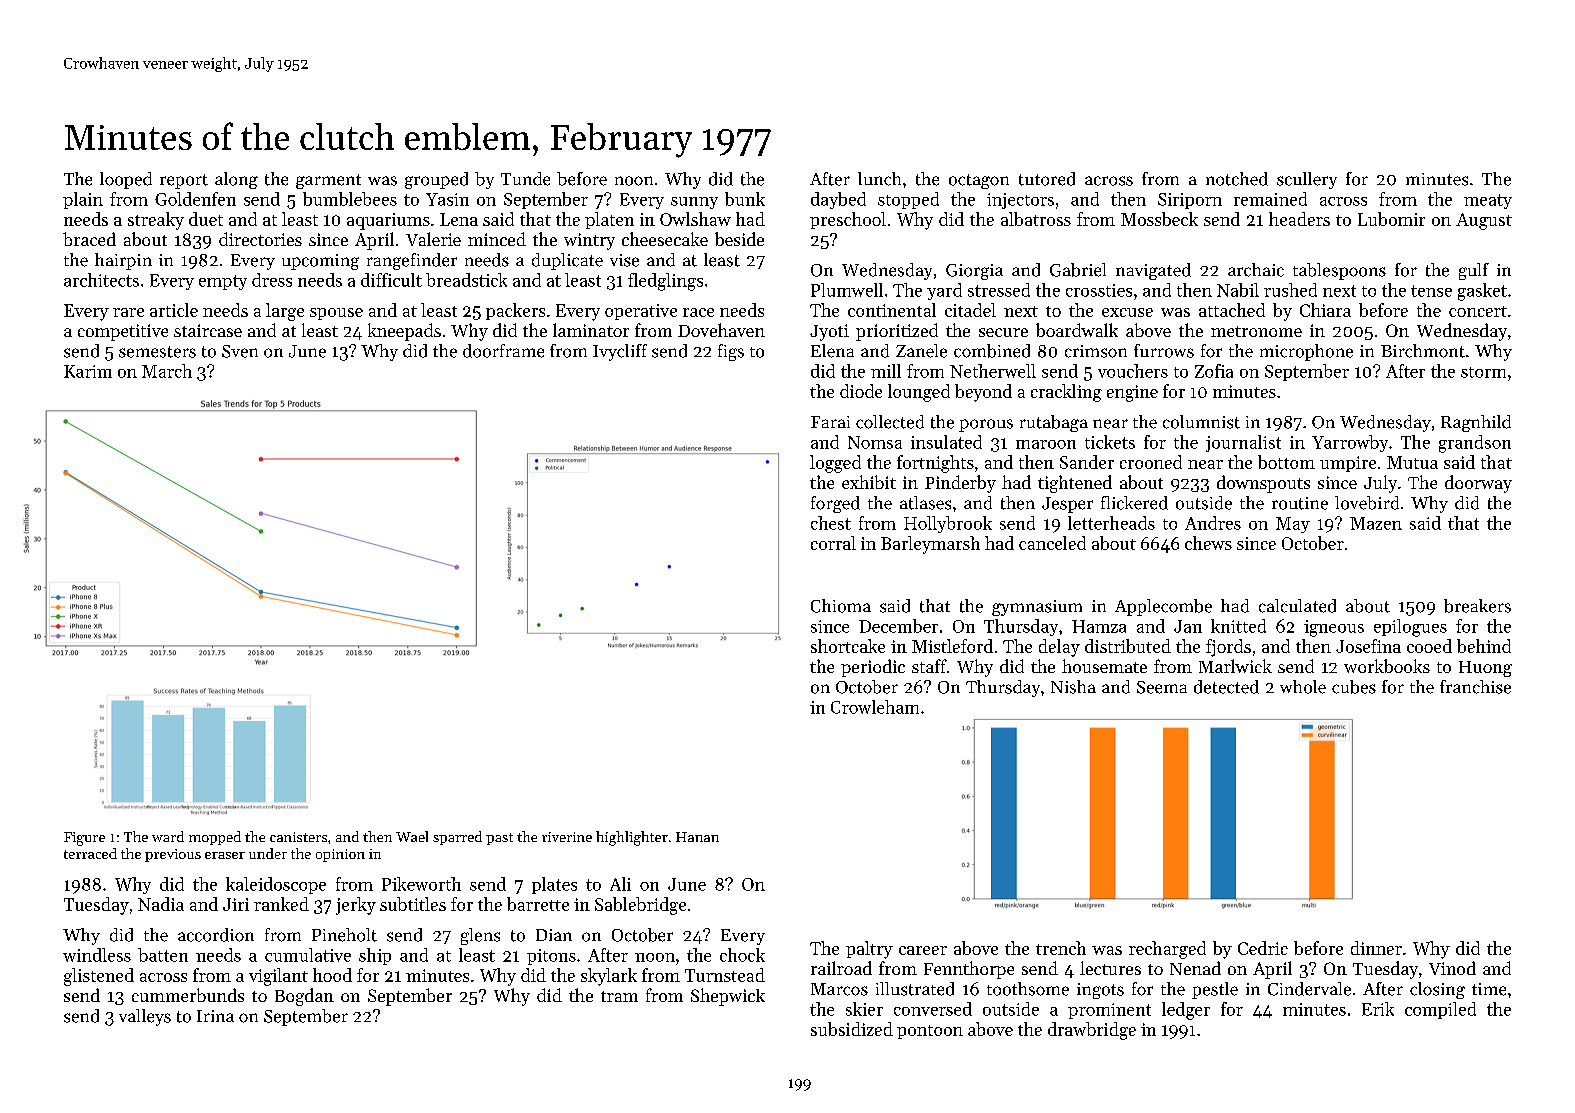  I want to click on navigated, so click(1153, 271).
